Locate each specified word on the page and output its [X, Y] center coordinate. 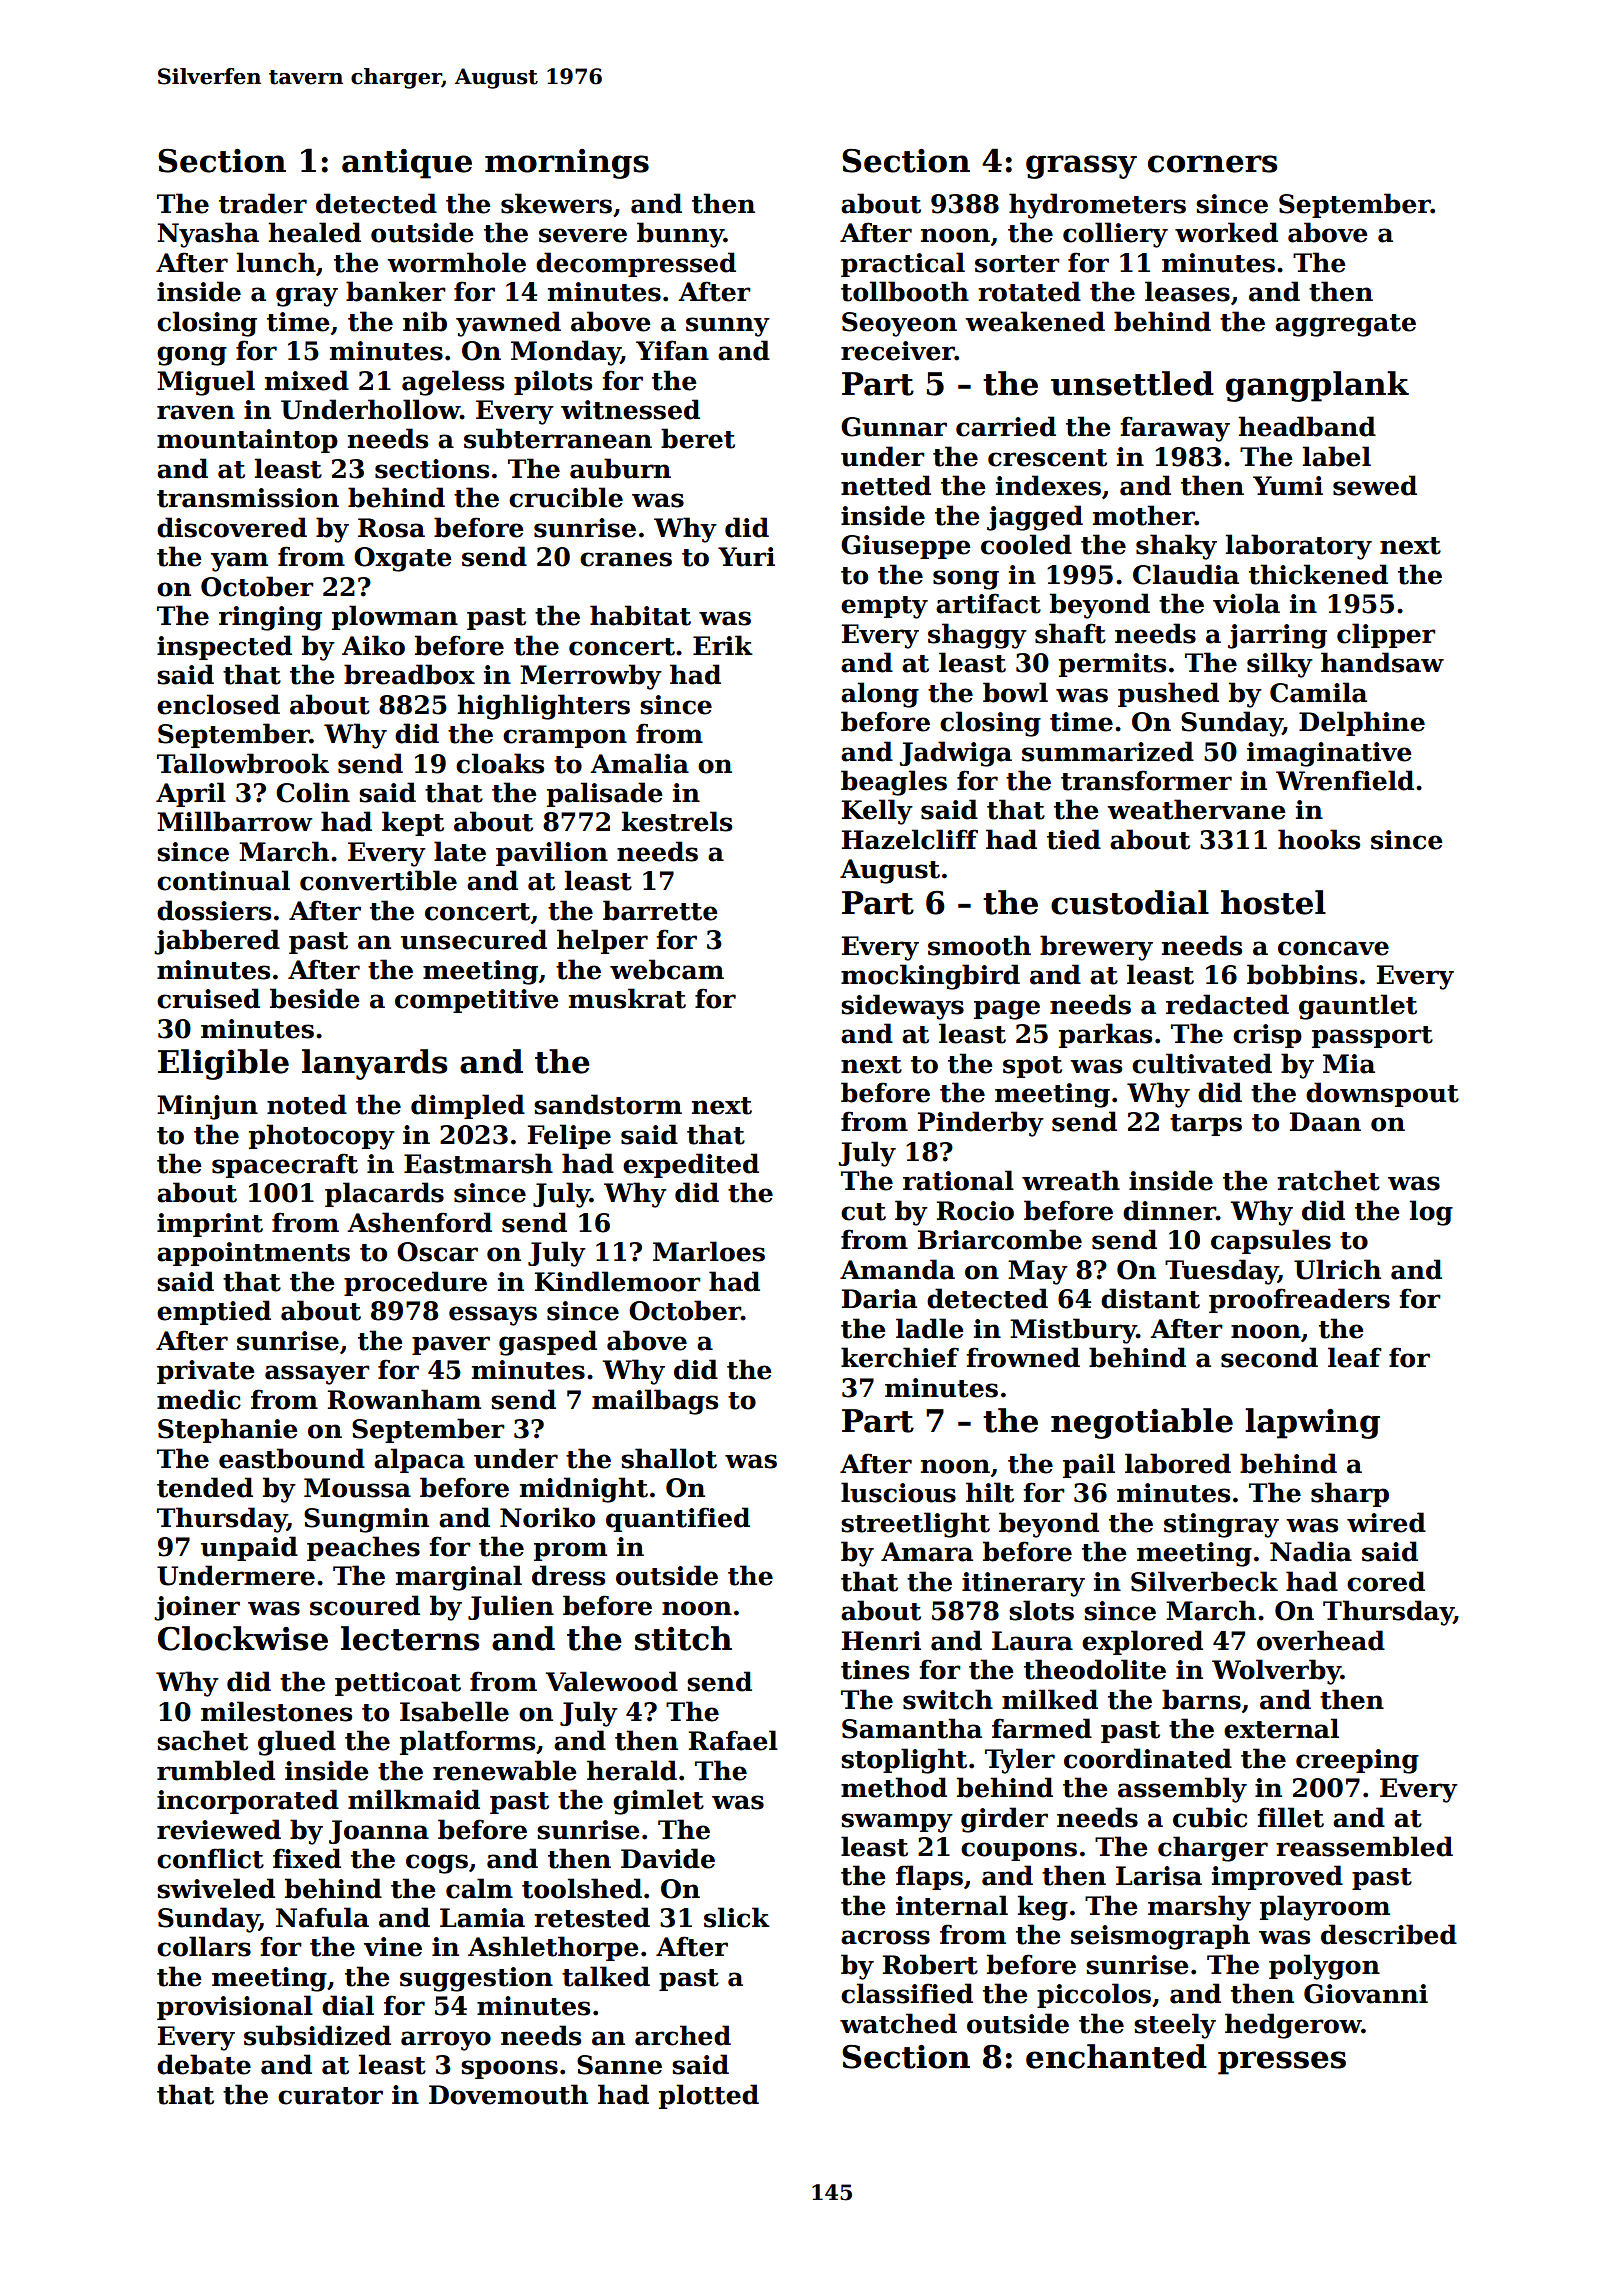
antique [407, 164]
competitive [477, 1001]
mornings [567, 164]
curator [330, 2096]
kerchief [900, 1357]
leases [1187, 291]
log [1431, 1213]
